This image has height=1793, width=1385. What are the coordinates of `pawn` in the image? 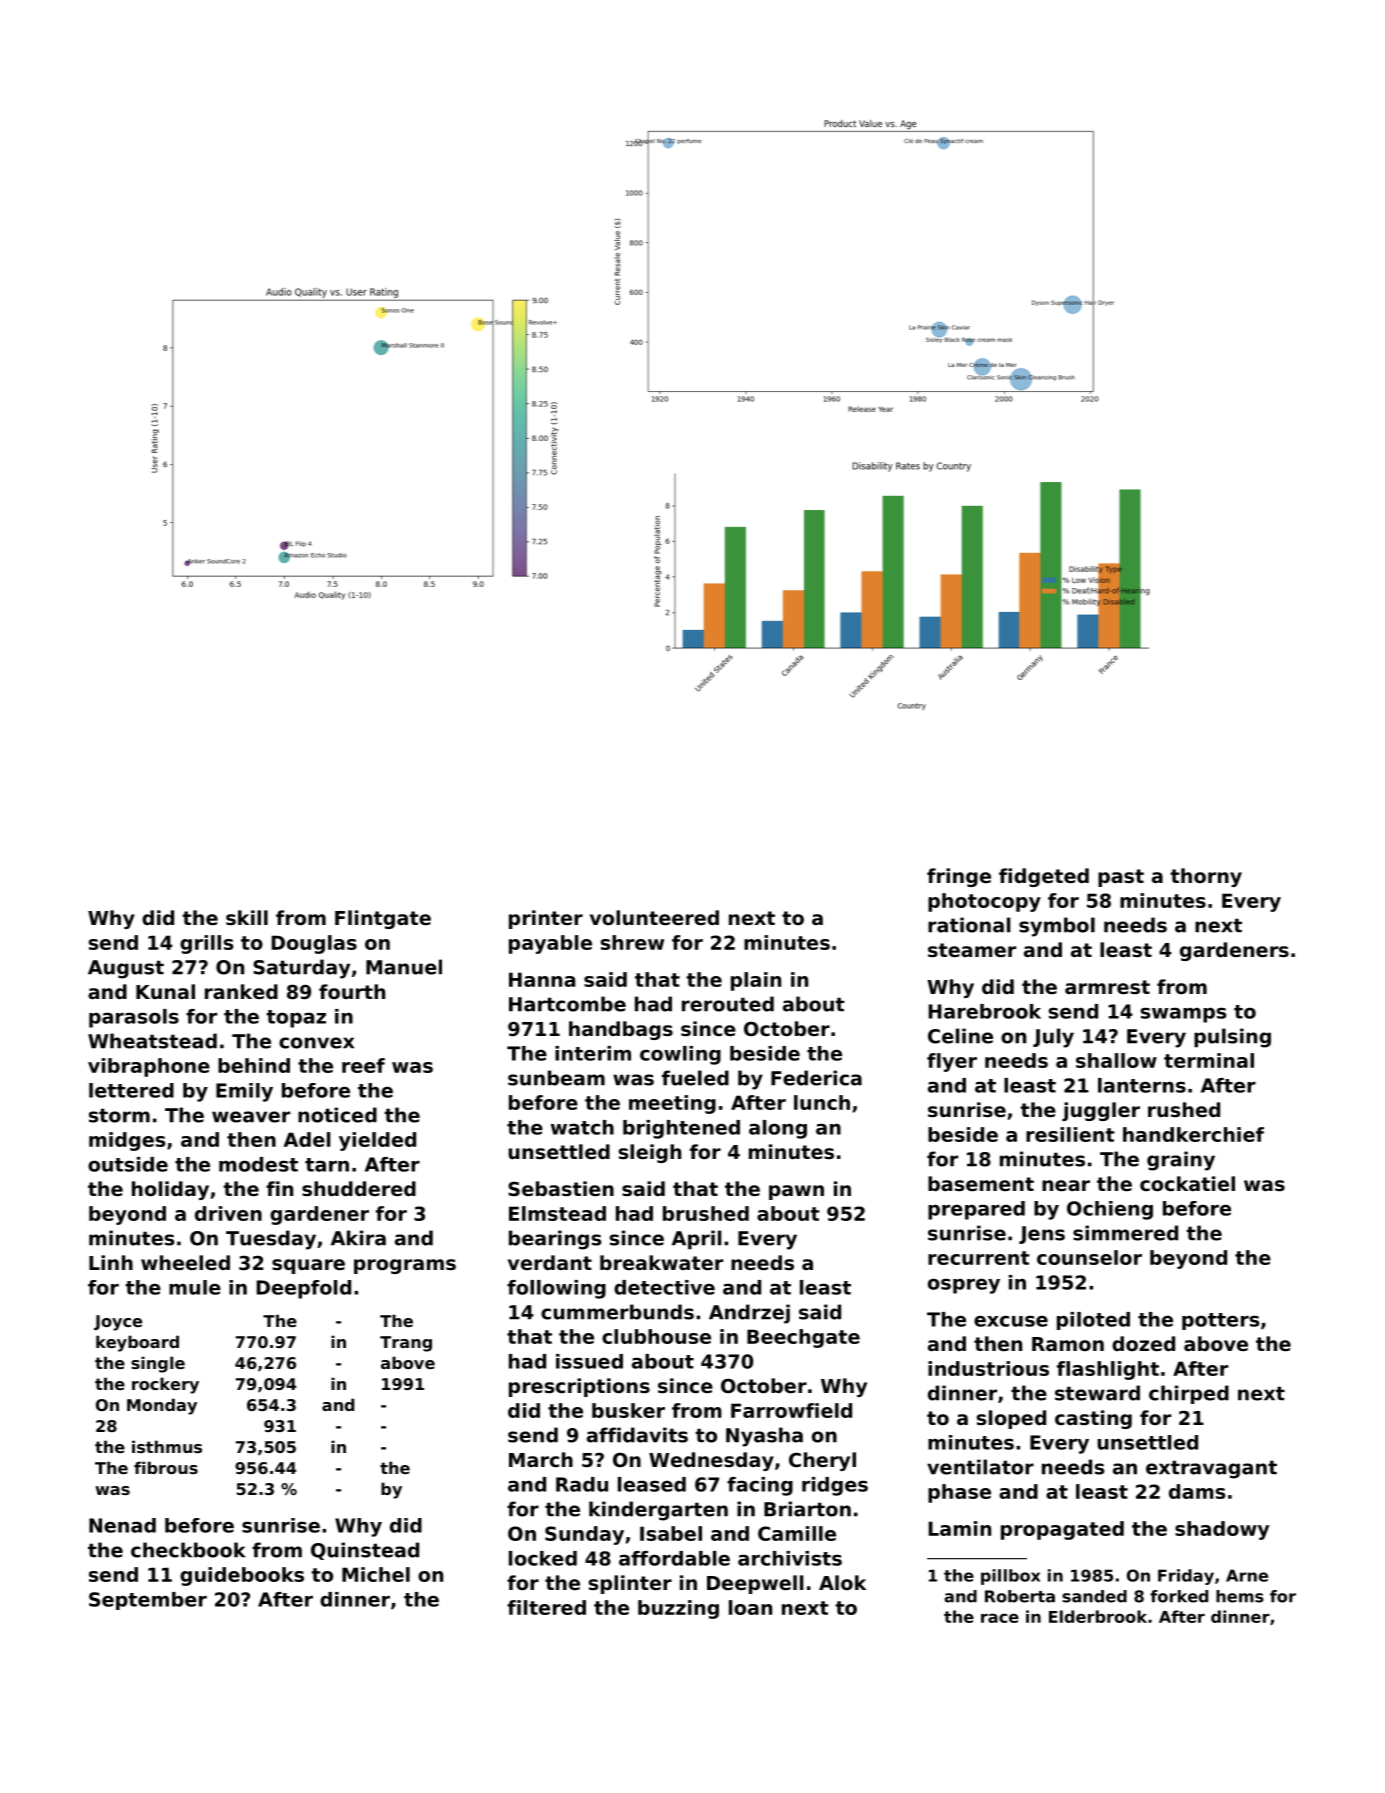 It's located at (796, 1192).
